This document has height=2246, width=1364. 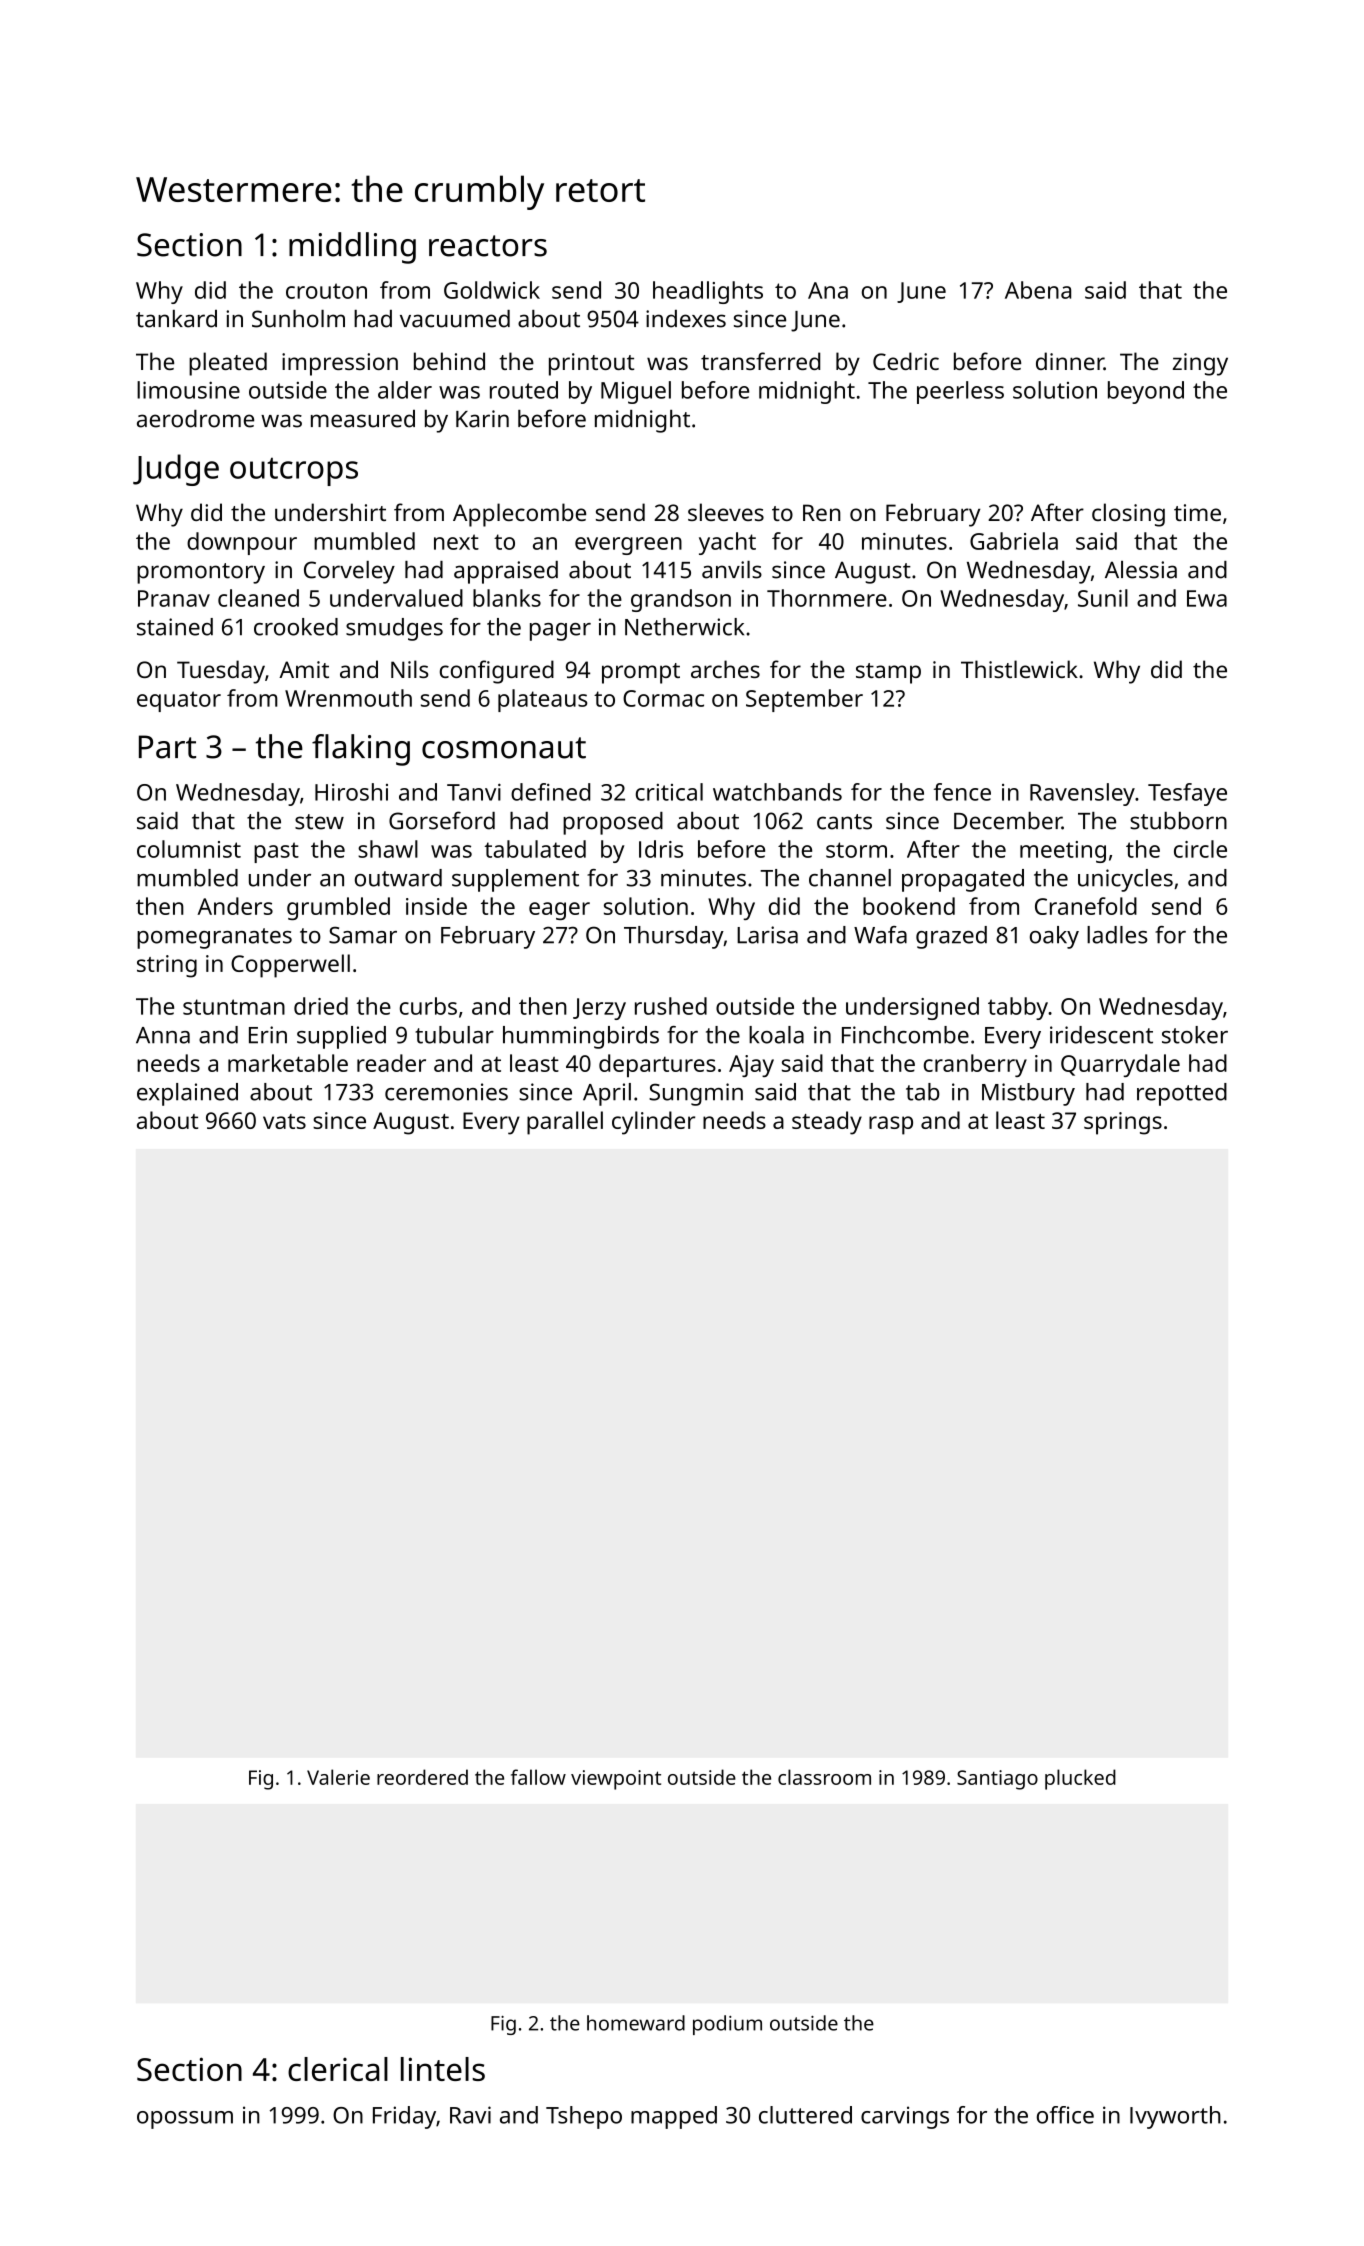 What do you see at coordinates (176, 470) in the document?
I see `Judge` at bounding box center [176, 470].
